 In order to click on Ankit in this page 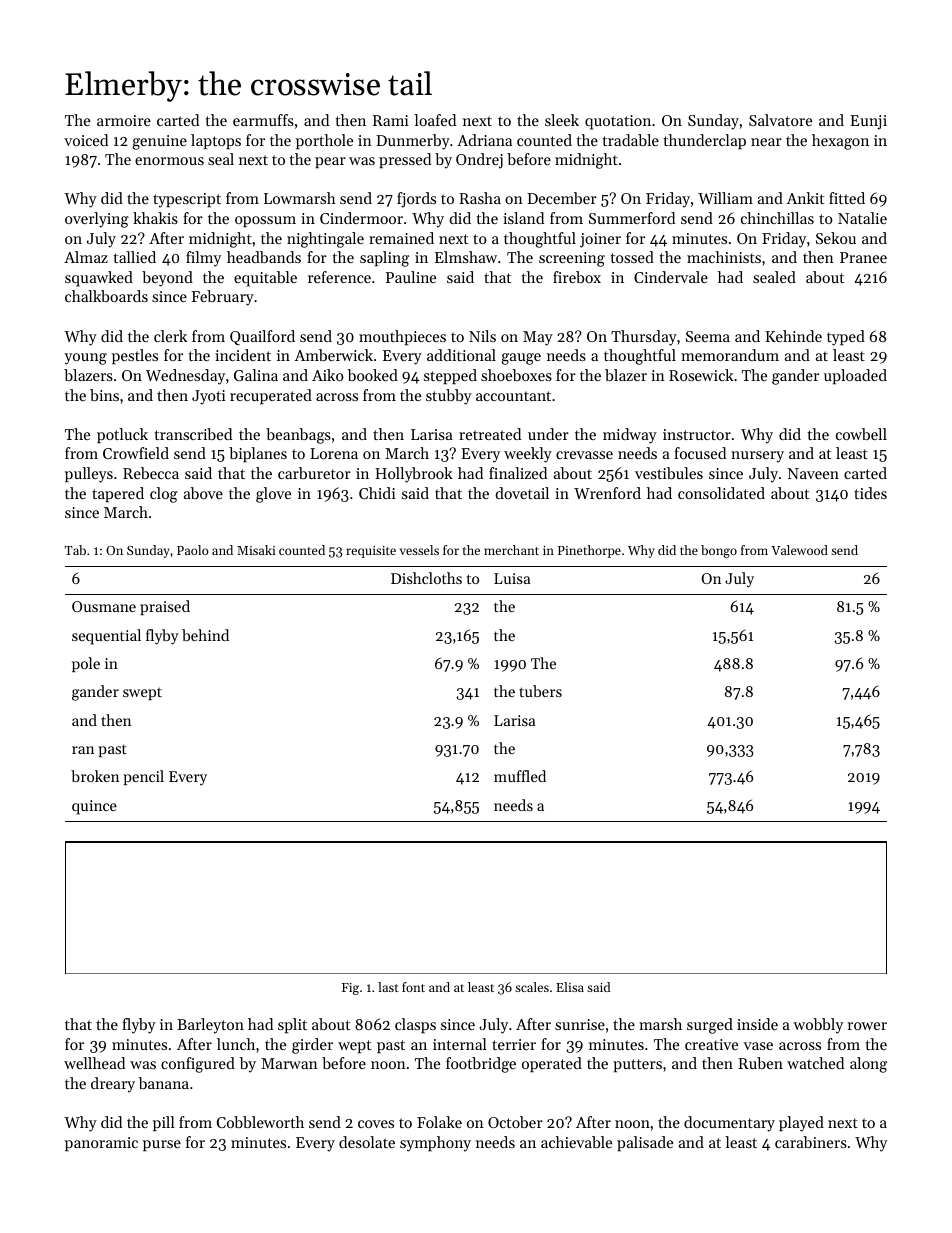, I will do `click(805, 198)`.
